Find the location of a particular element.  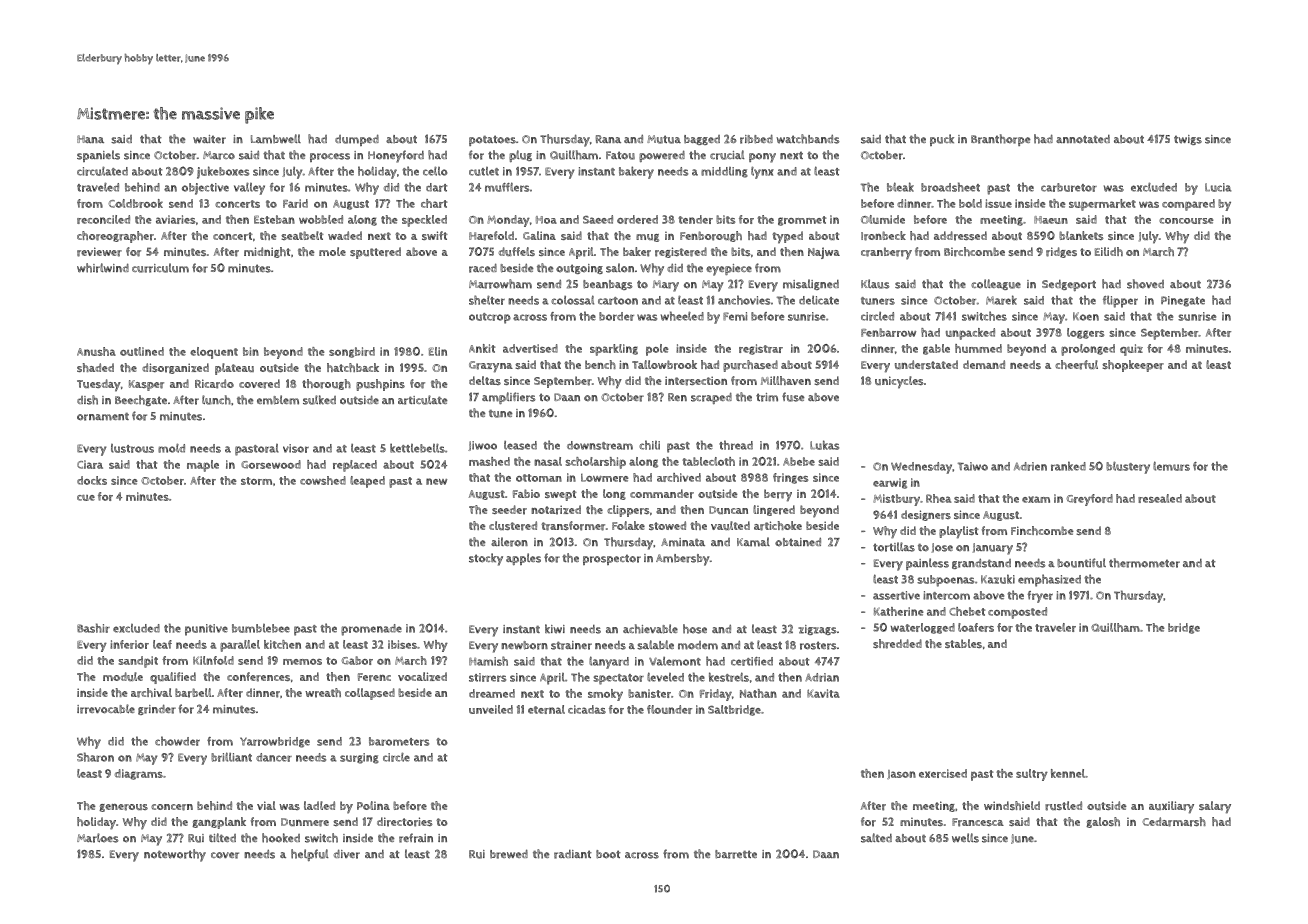

helpful is located at coordinates (310, 855).
